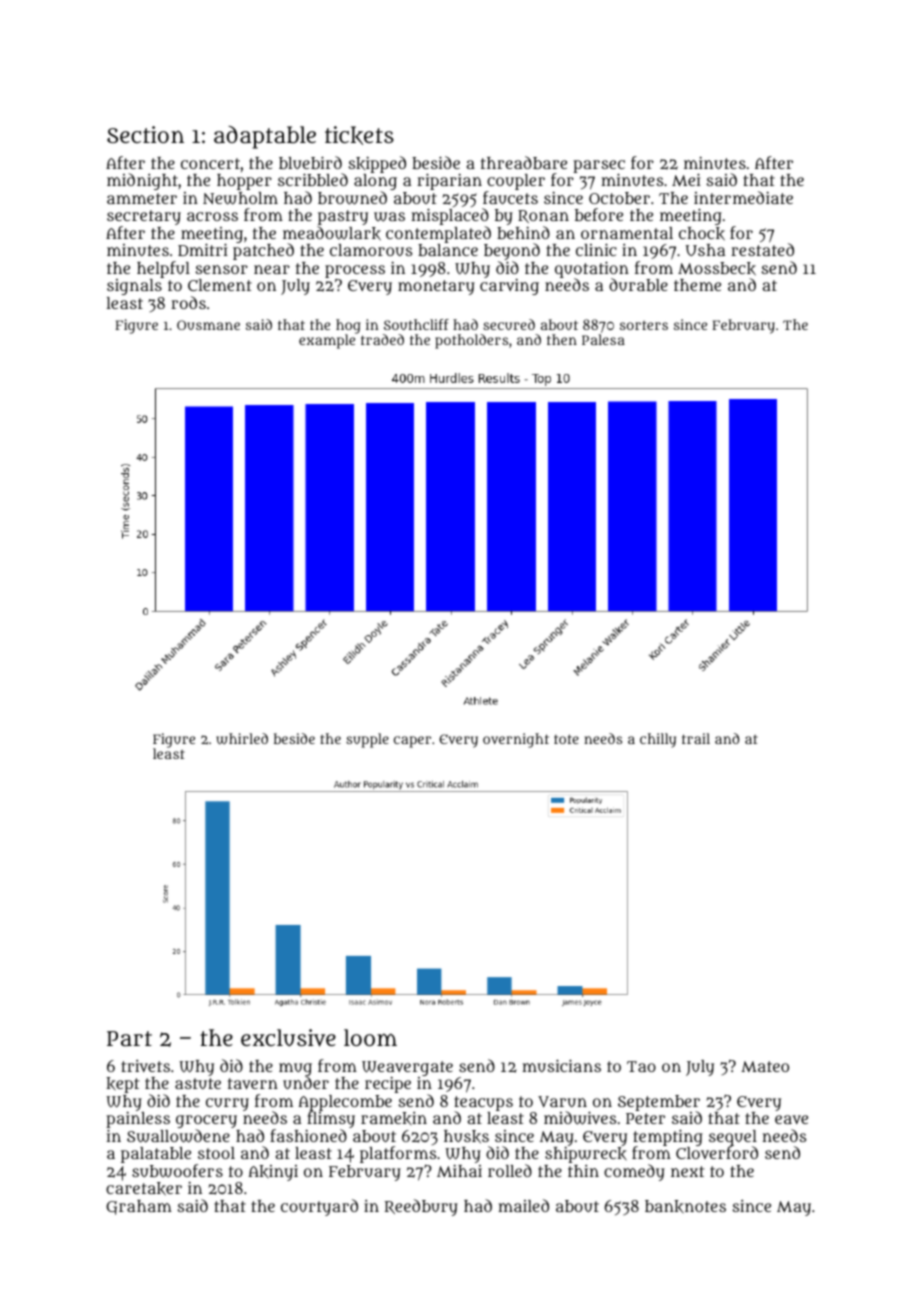 This screenshot has height=1314, width=924. I want to click on Usha, so click(705, 250).
